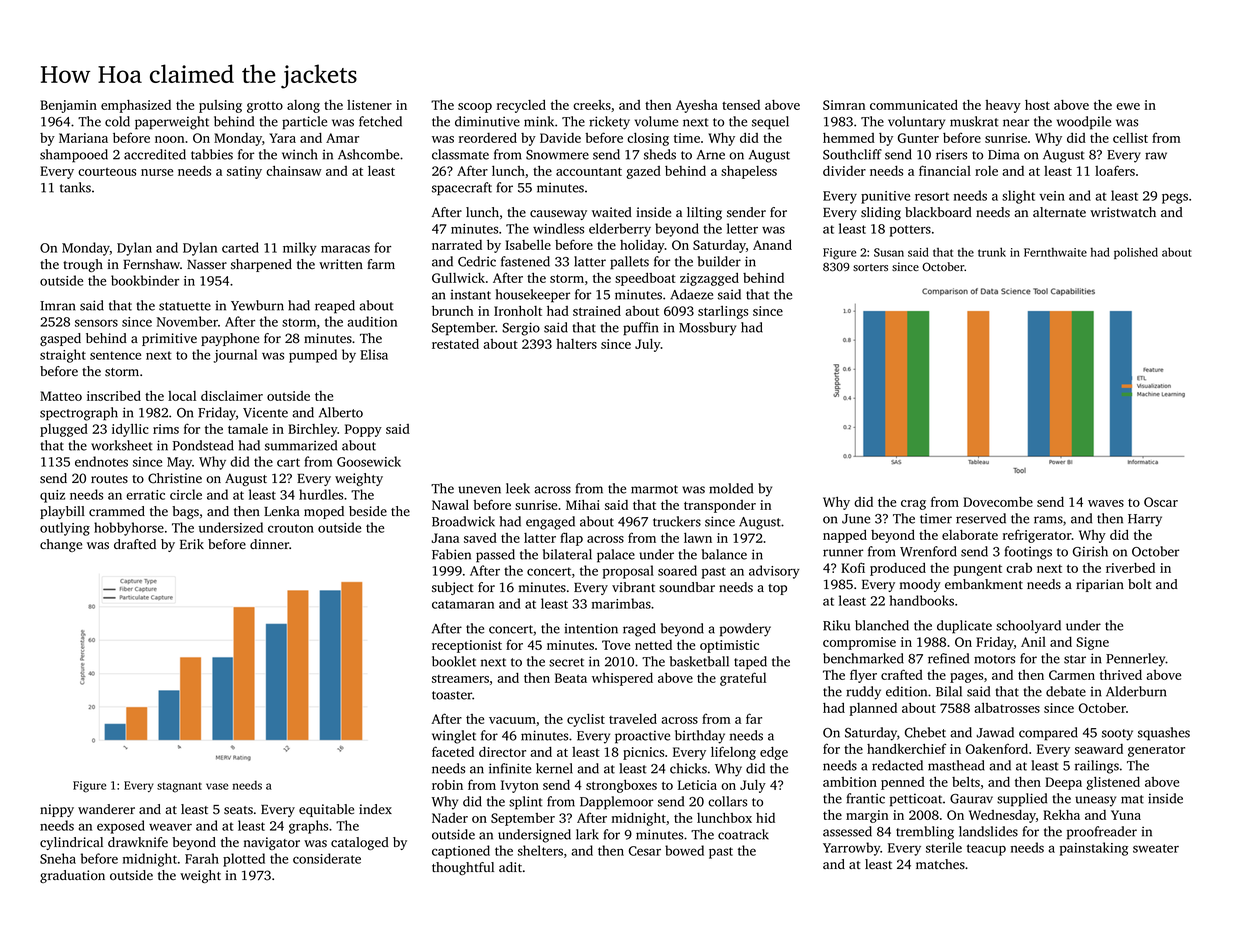 The height and width of the screenshot is (952, 1233). Describe the element at coordinates (881, 213) in the screenshot. I see `sliding` at that location.
